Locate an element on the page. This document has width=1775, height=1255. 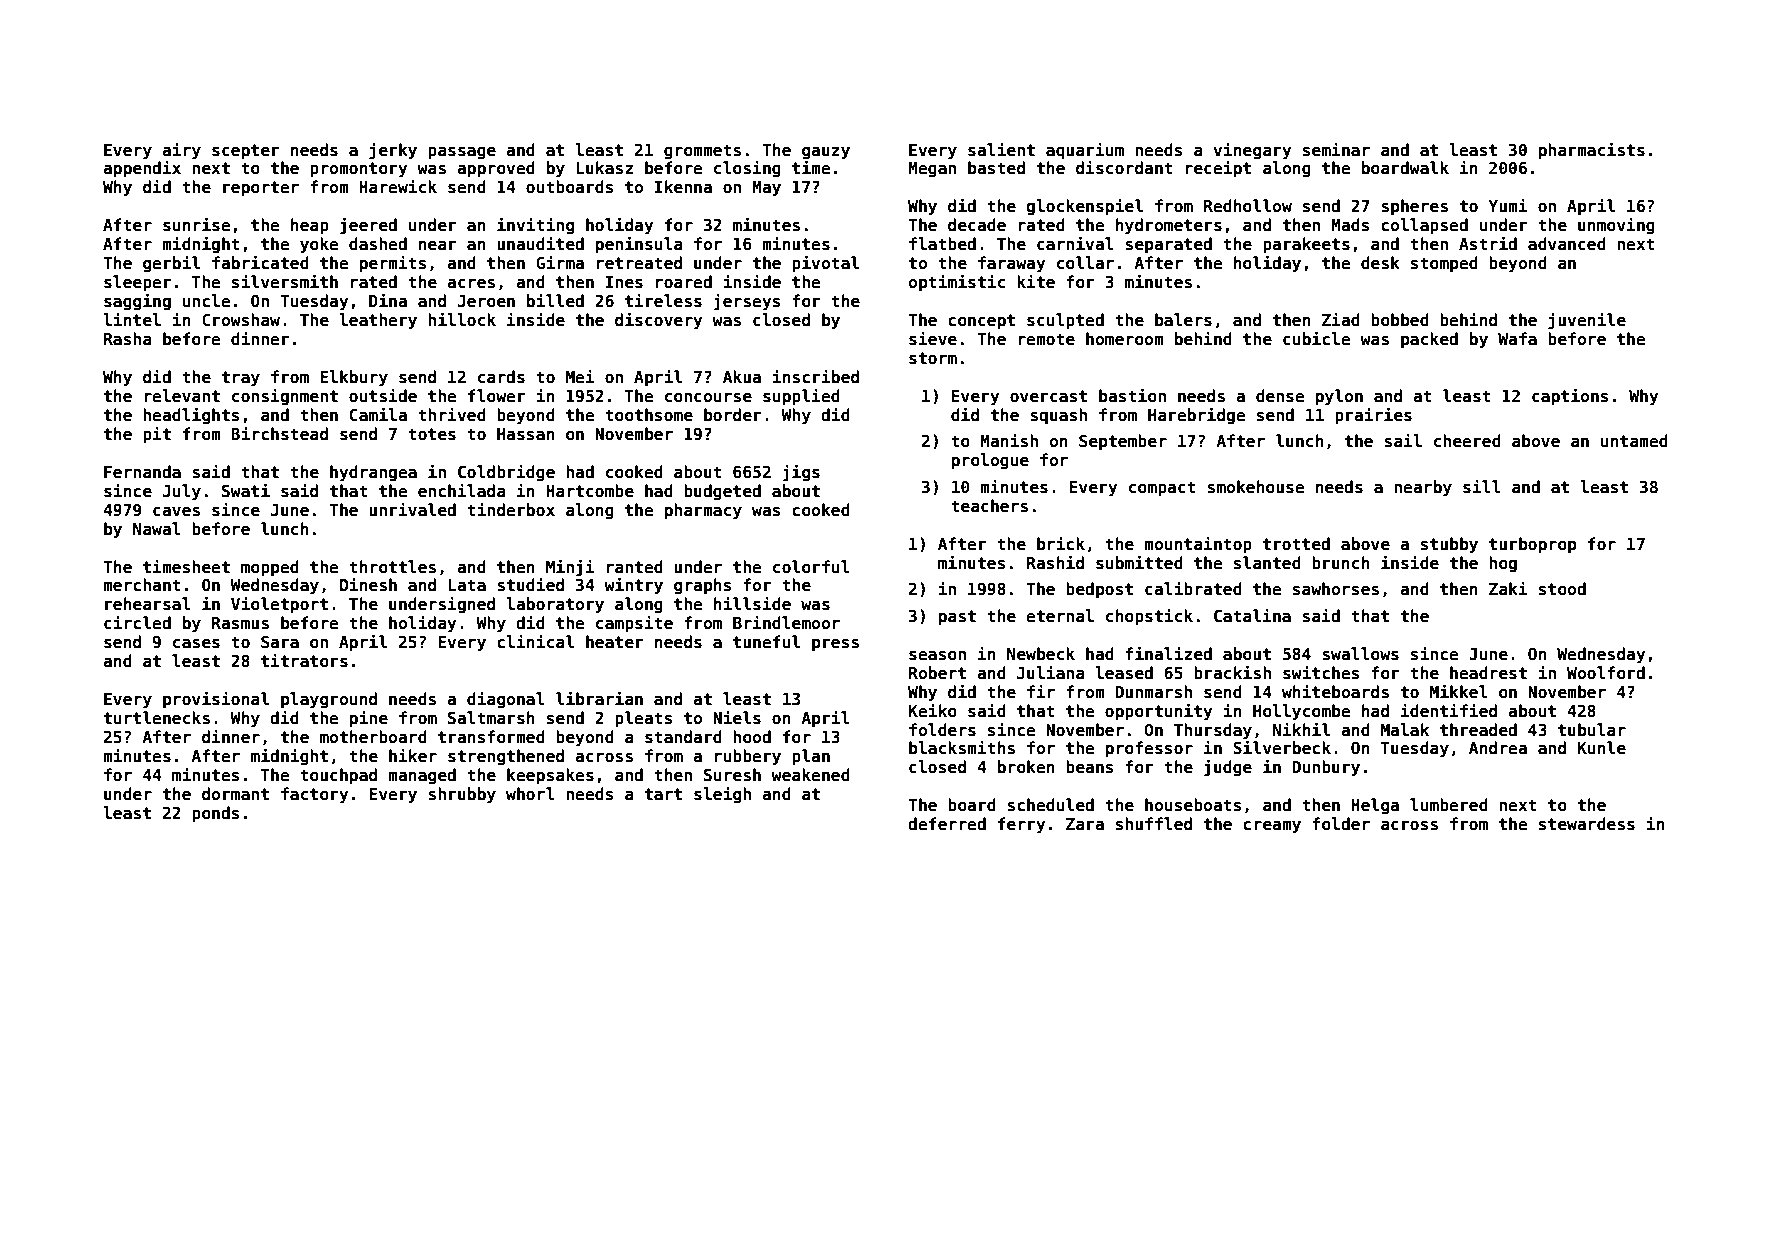
scepter is located at coordinates (246, 152).
